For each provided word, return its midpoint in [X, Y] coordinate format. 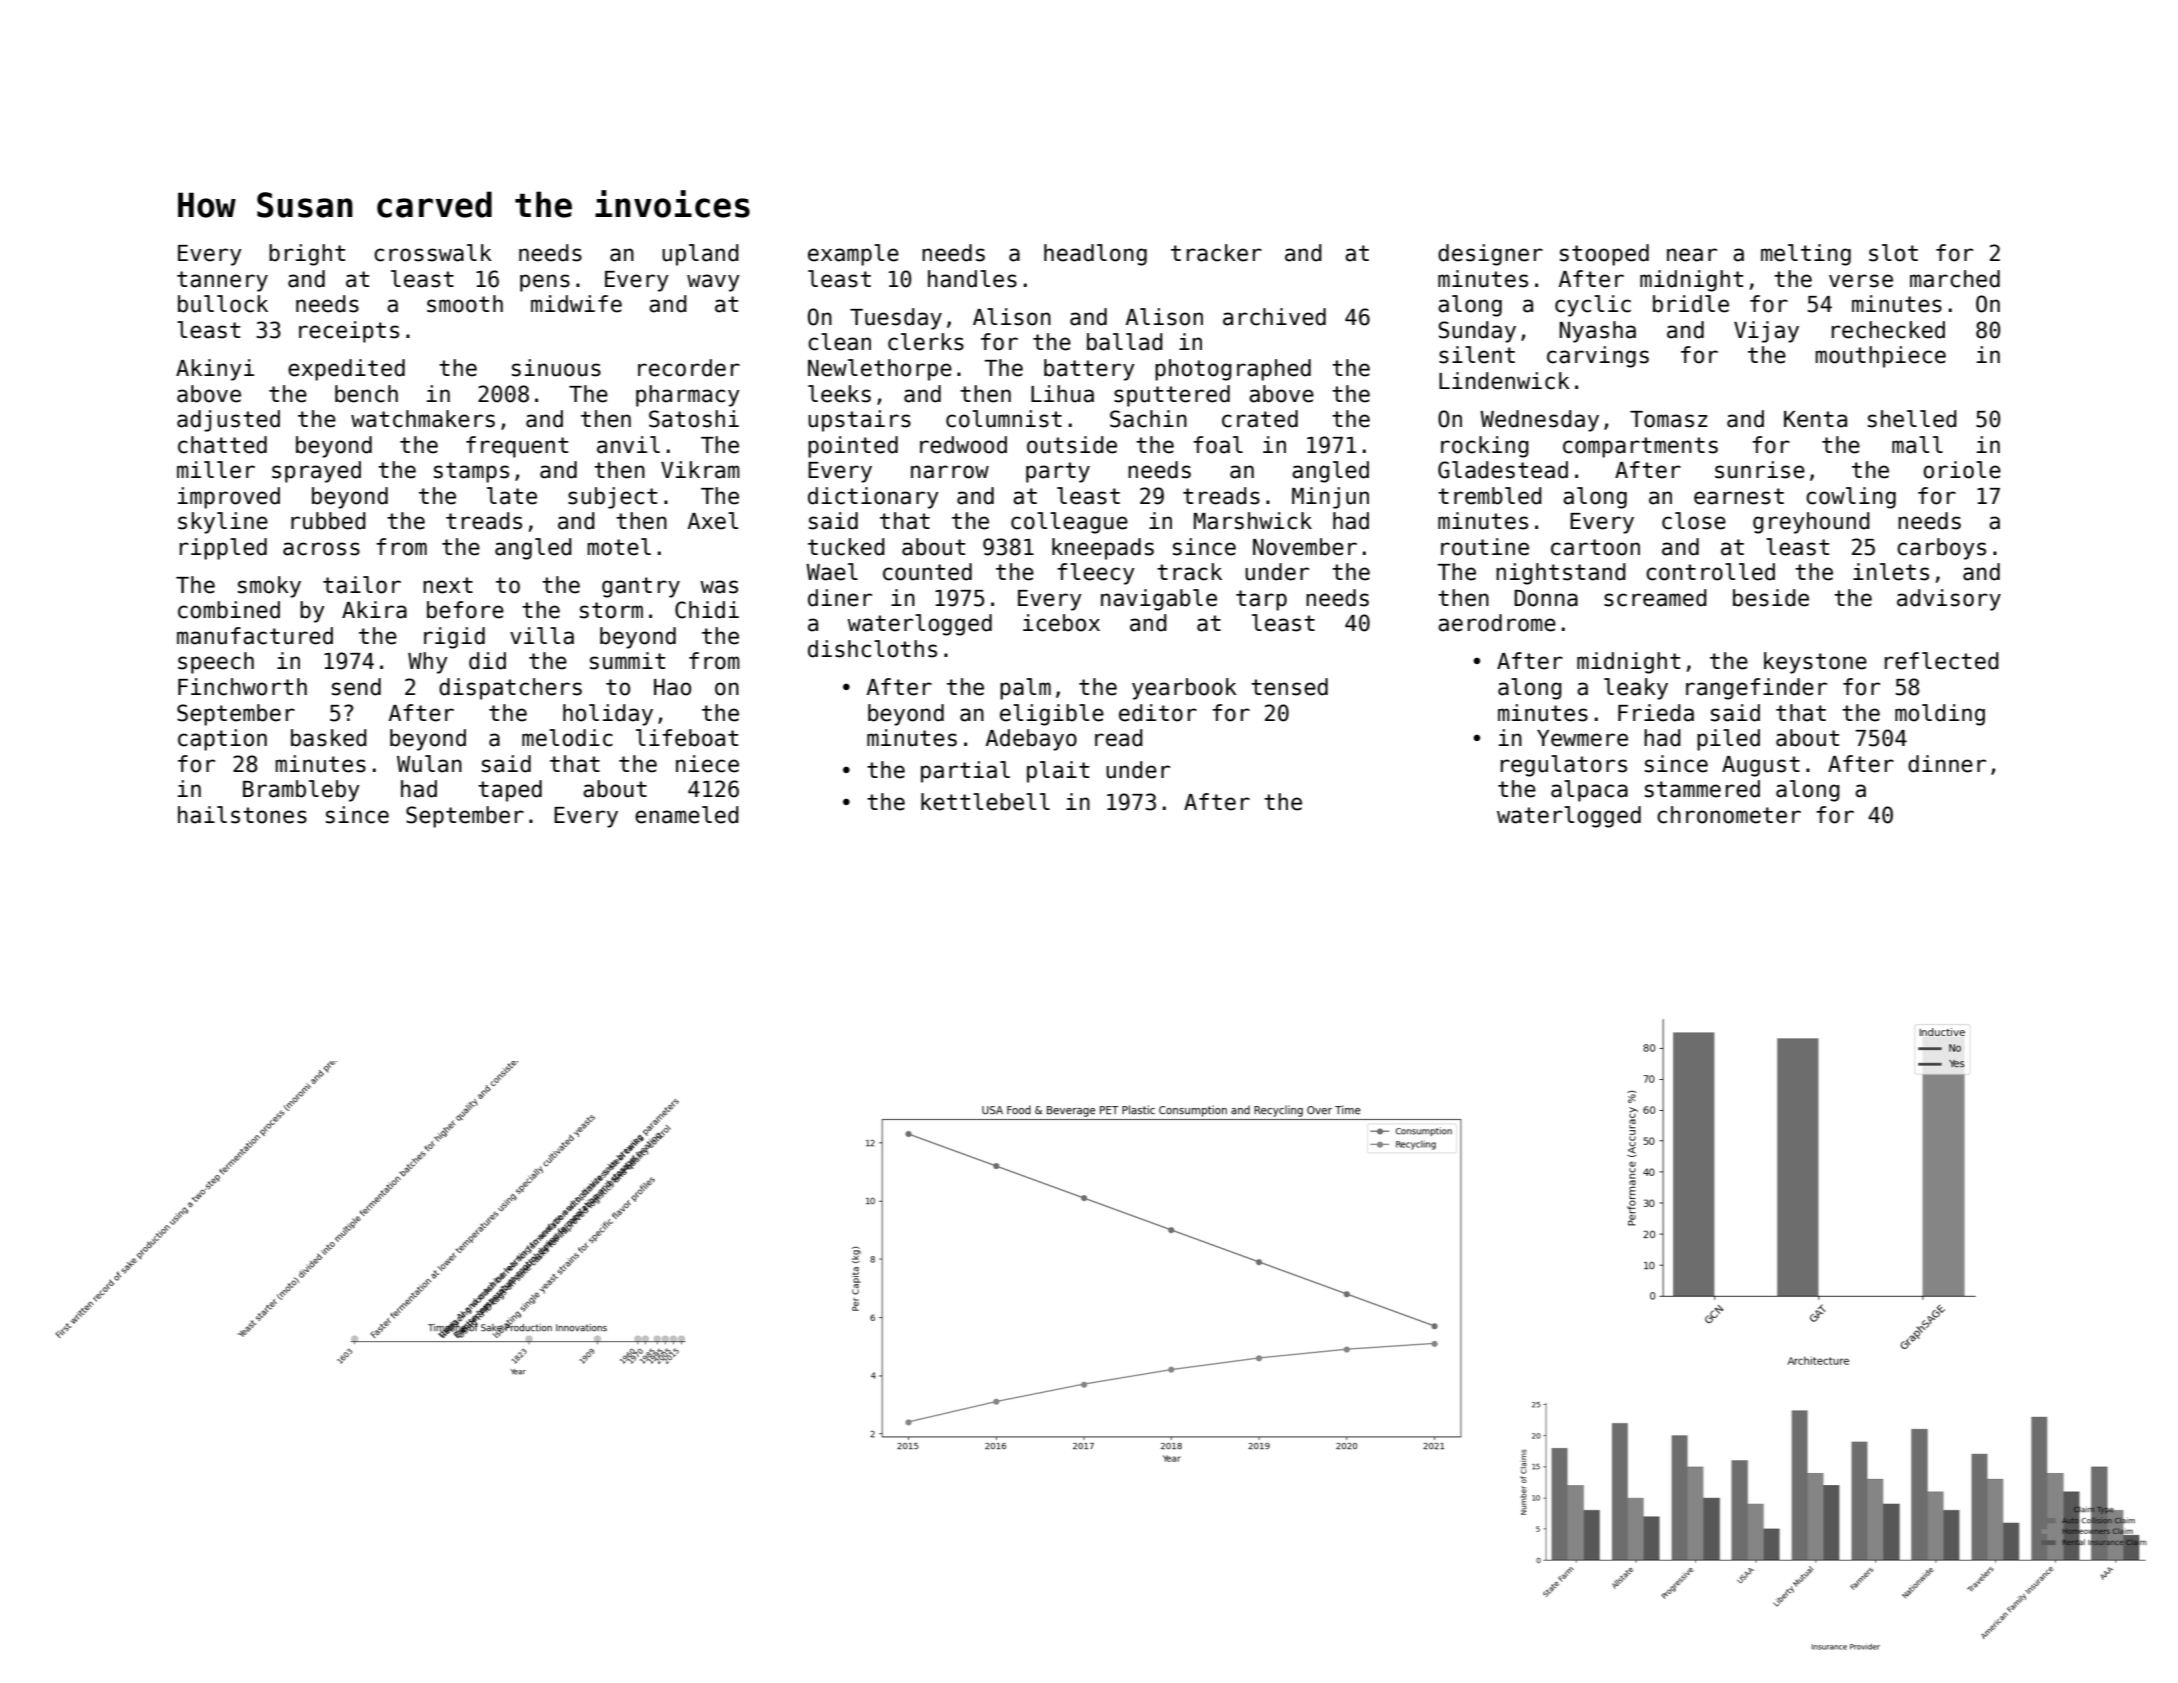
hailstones [242, 815]
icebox [1061, 623]
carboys [1941, 549]
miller [216, 470]
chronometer [1729, 815]
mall [1917, 445]
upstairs [859, 421]
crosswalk [433, 253]
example [853, 255]
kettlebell [985, 802]
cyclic [1593, 306]
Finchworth [242, 687]
